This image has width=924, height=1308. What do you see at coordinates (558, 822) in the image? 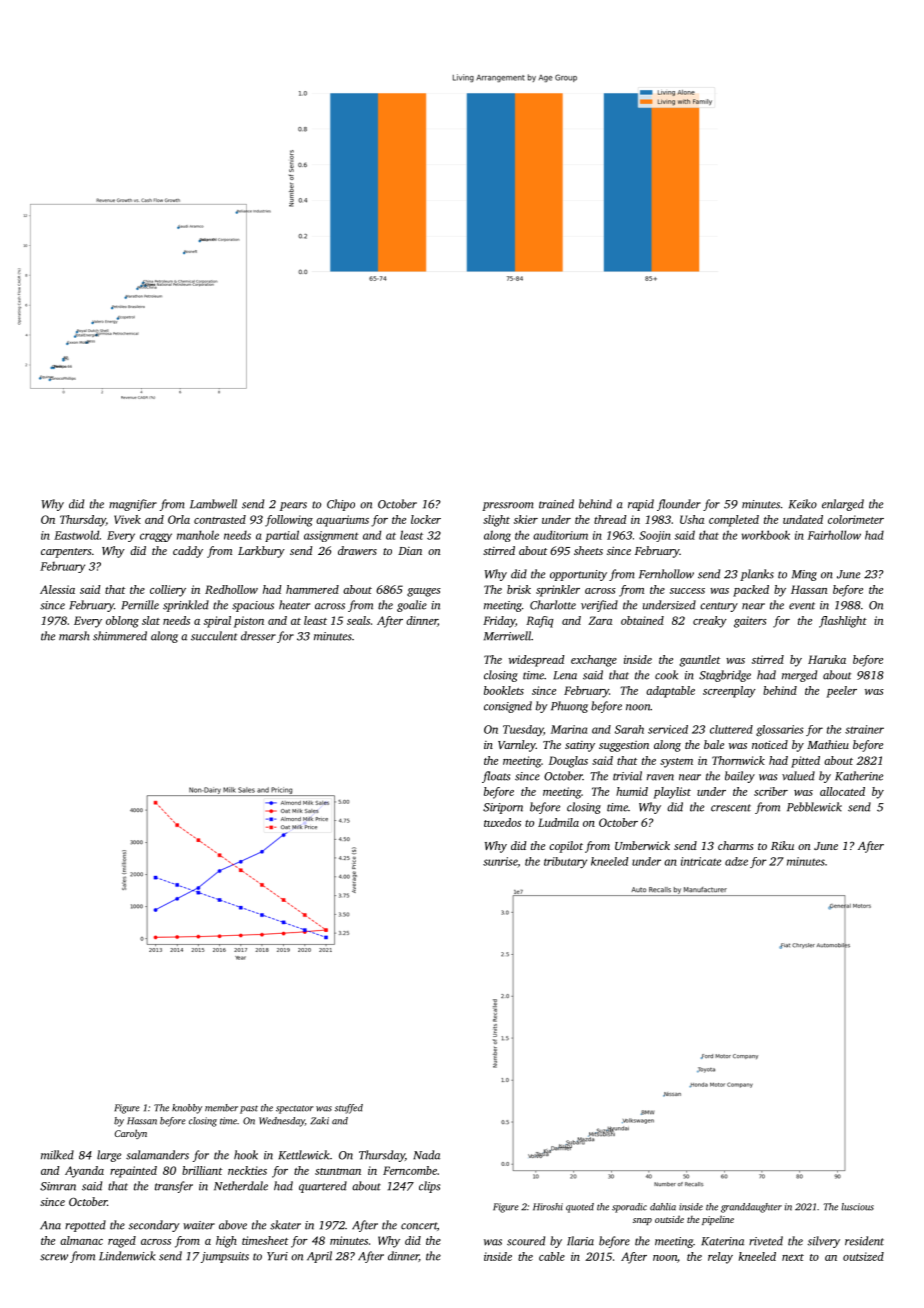
I see `Ludmila` at bounding box center [558, 822].
